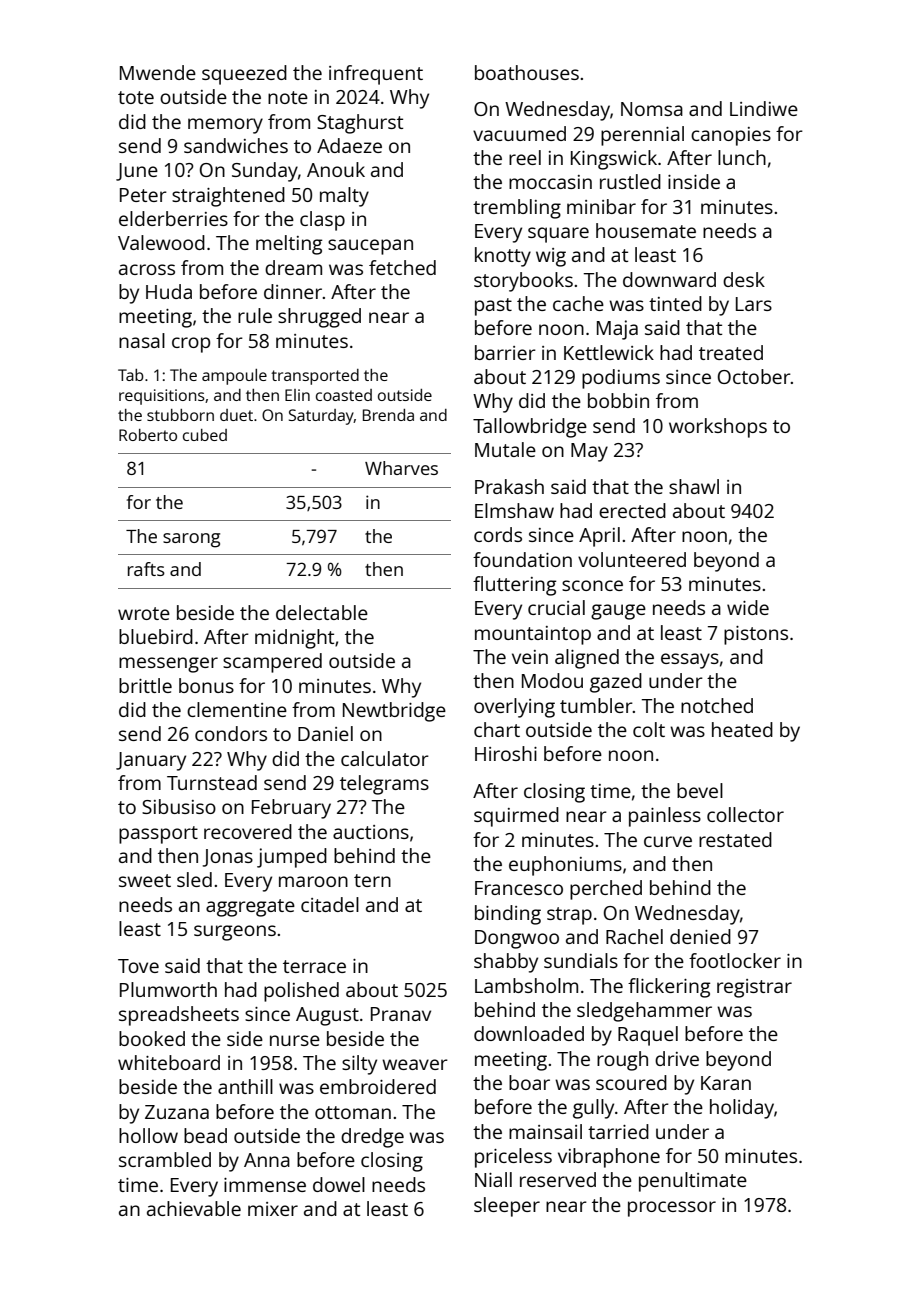  Describe the element at coordinates (376, 75) in the screenshot. I see `infrequent` at that location.
